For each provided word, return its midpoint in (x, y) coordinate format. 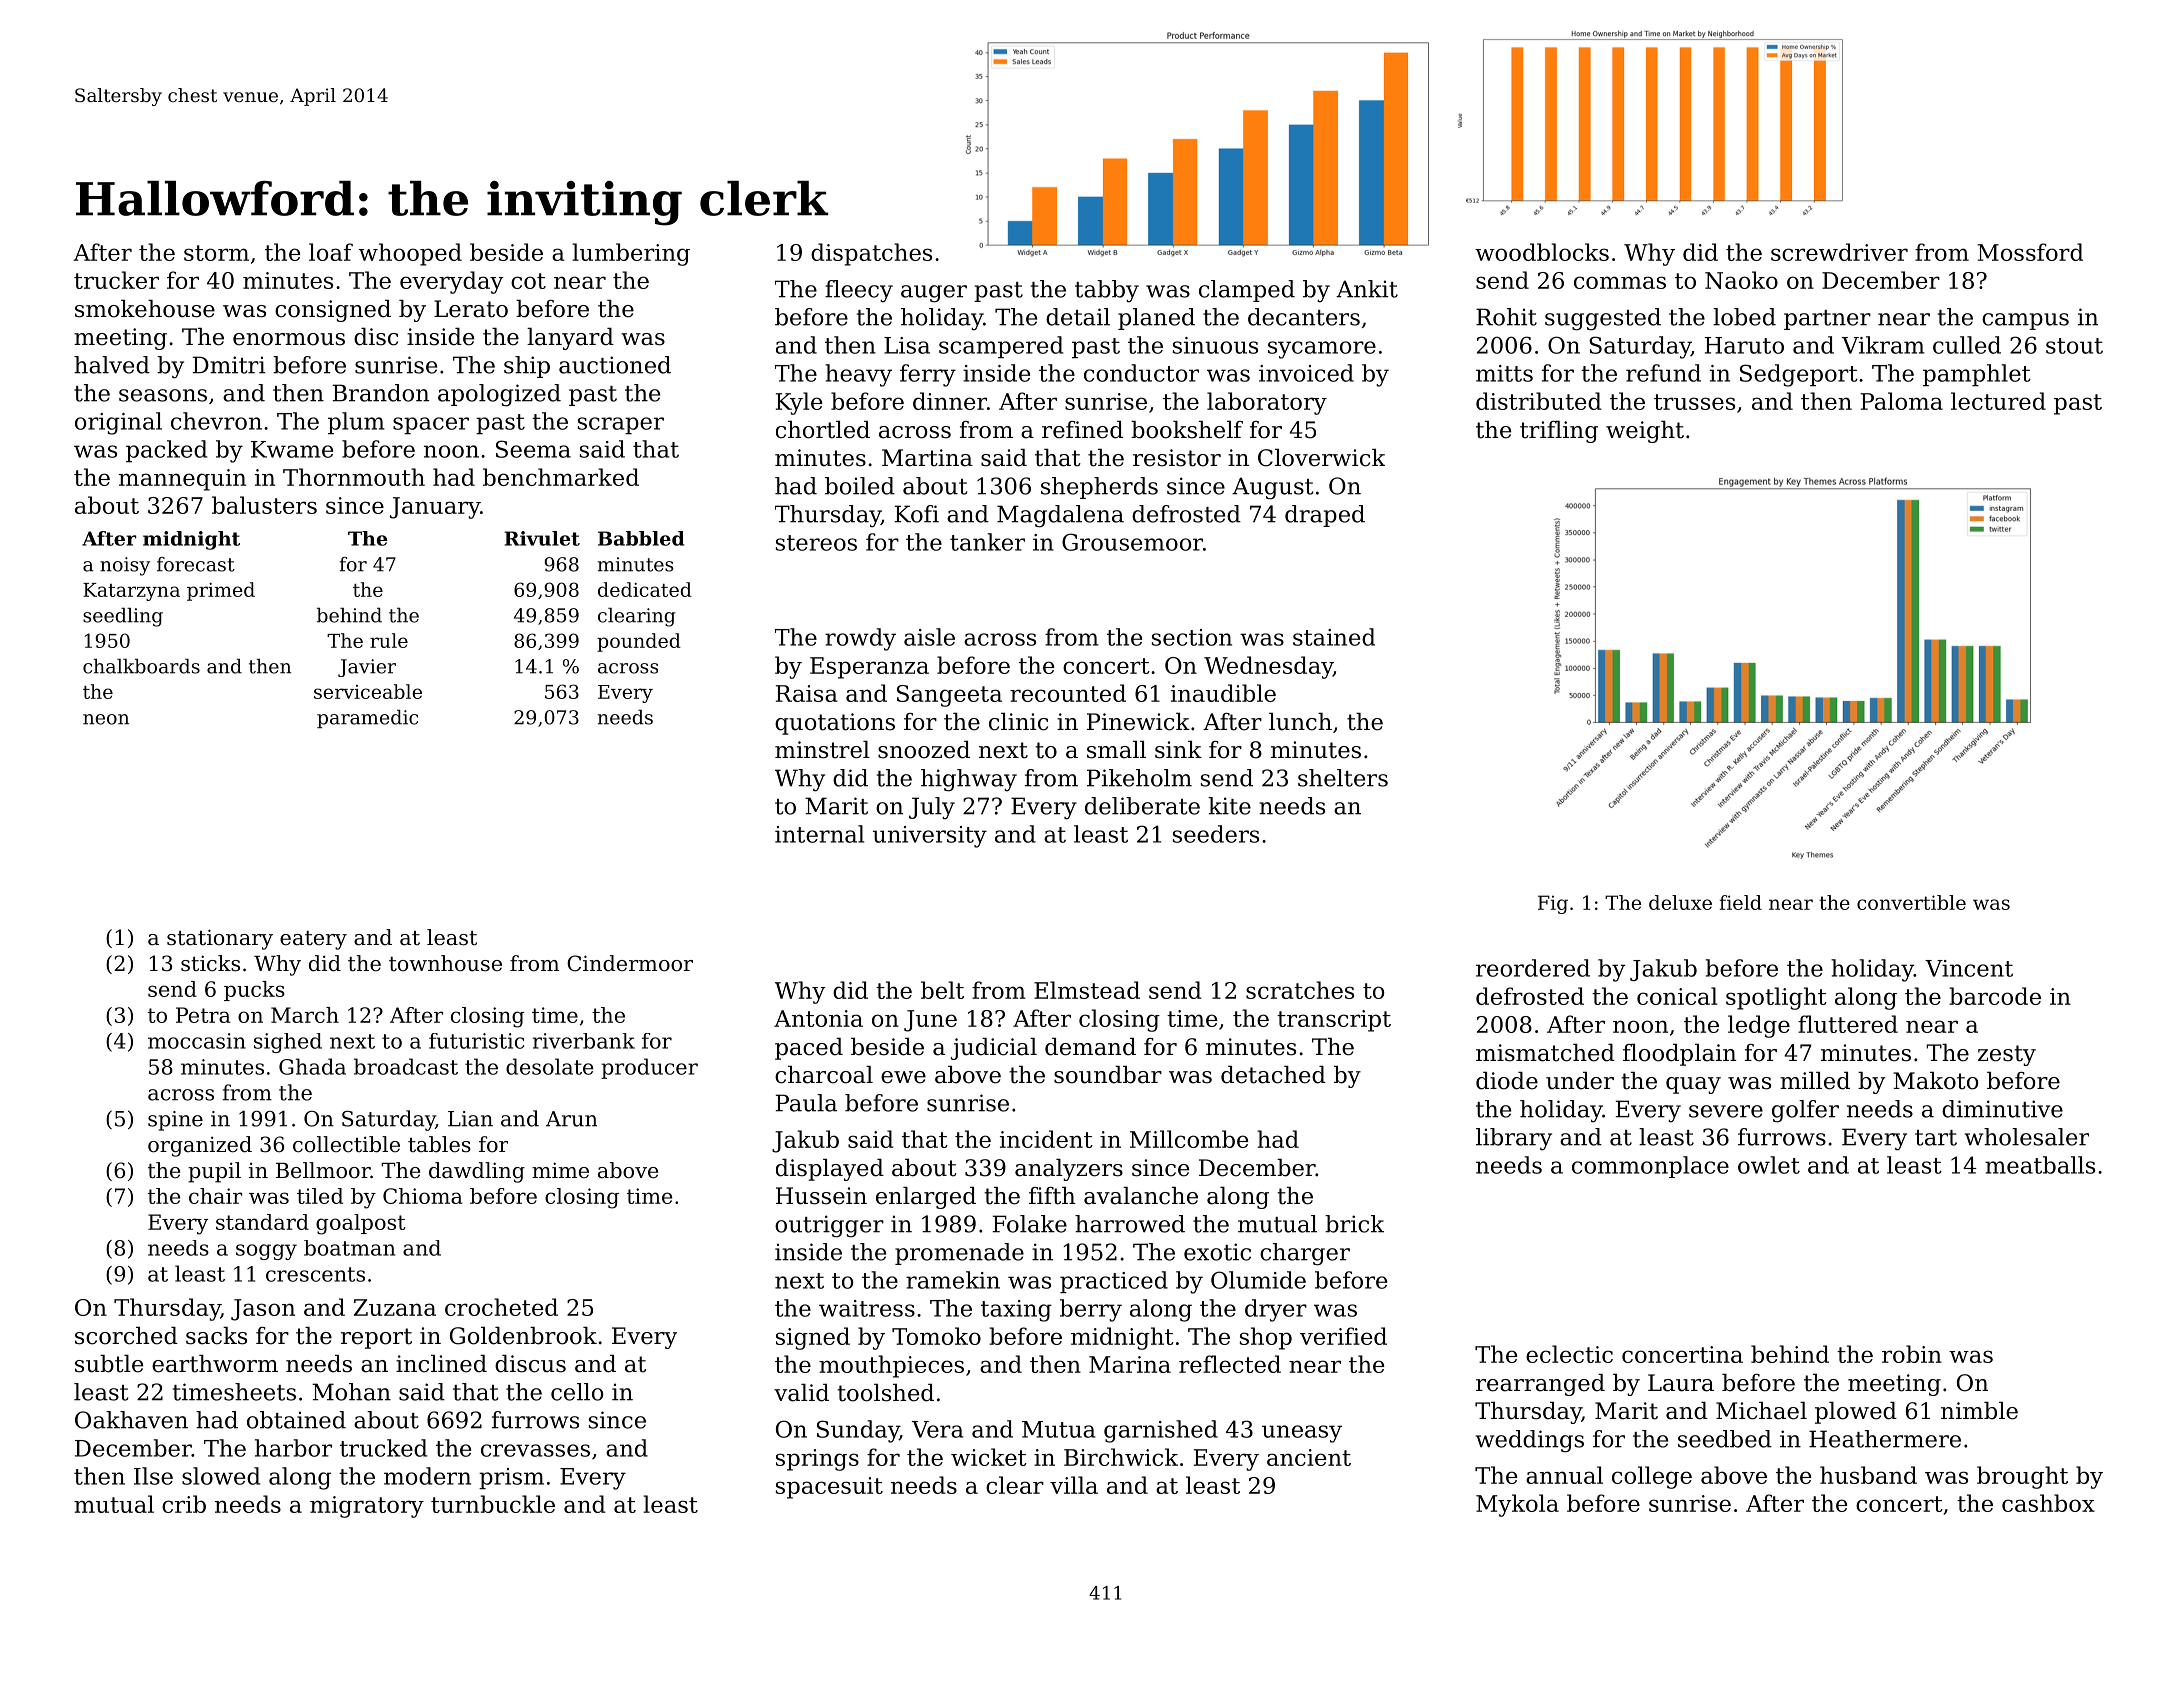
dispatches (871, 254)
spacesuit (829, 1488)
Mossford (2030, 252)
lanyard (570, 339)
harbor (293, 1448)
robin (1912, 1354)
